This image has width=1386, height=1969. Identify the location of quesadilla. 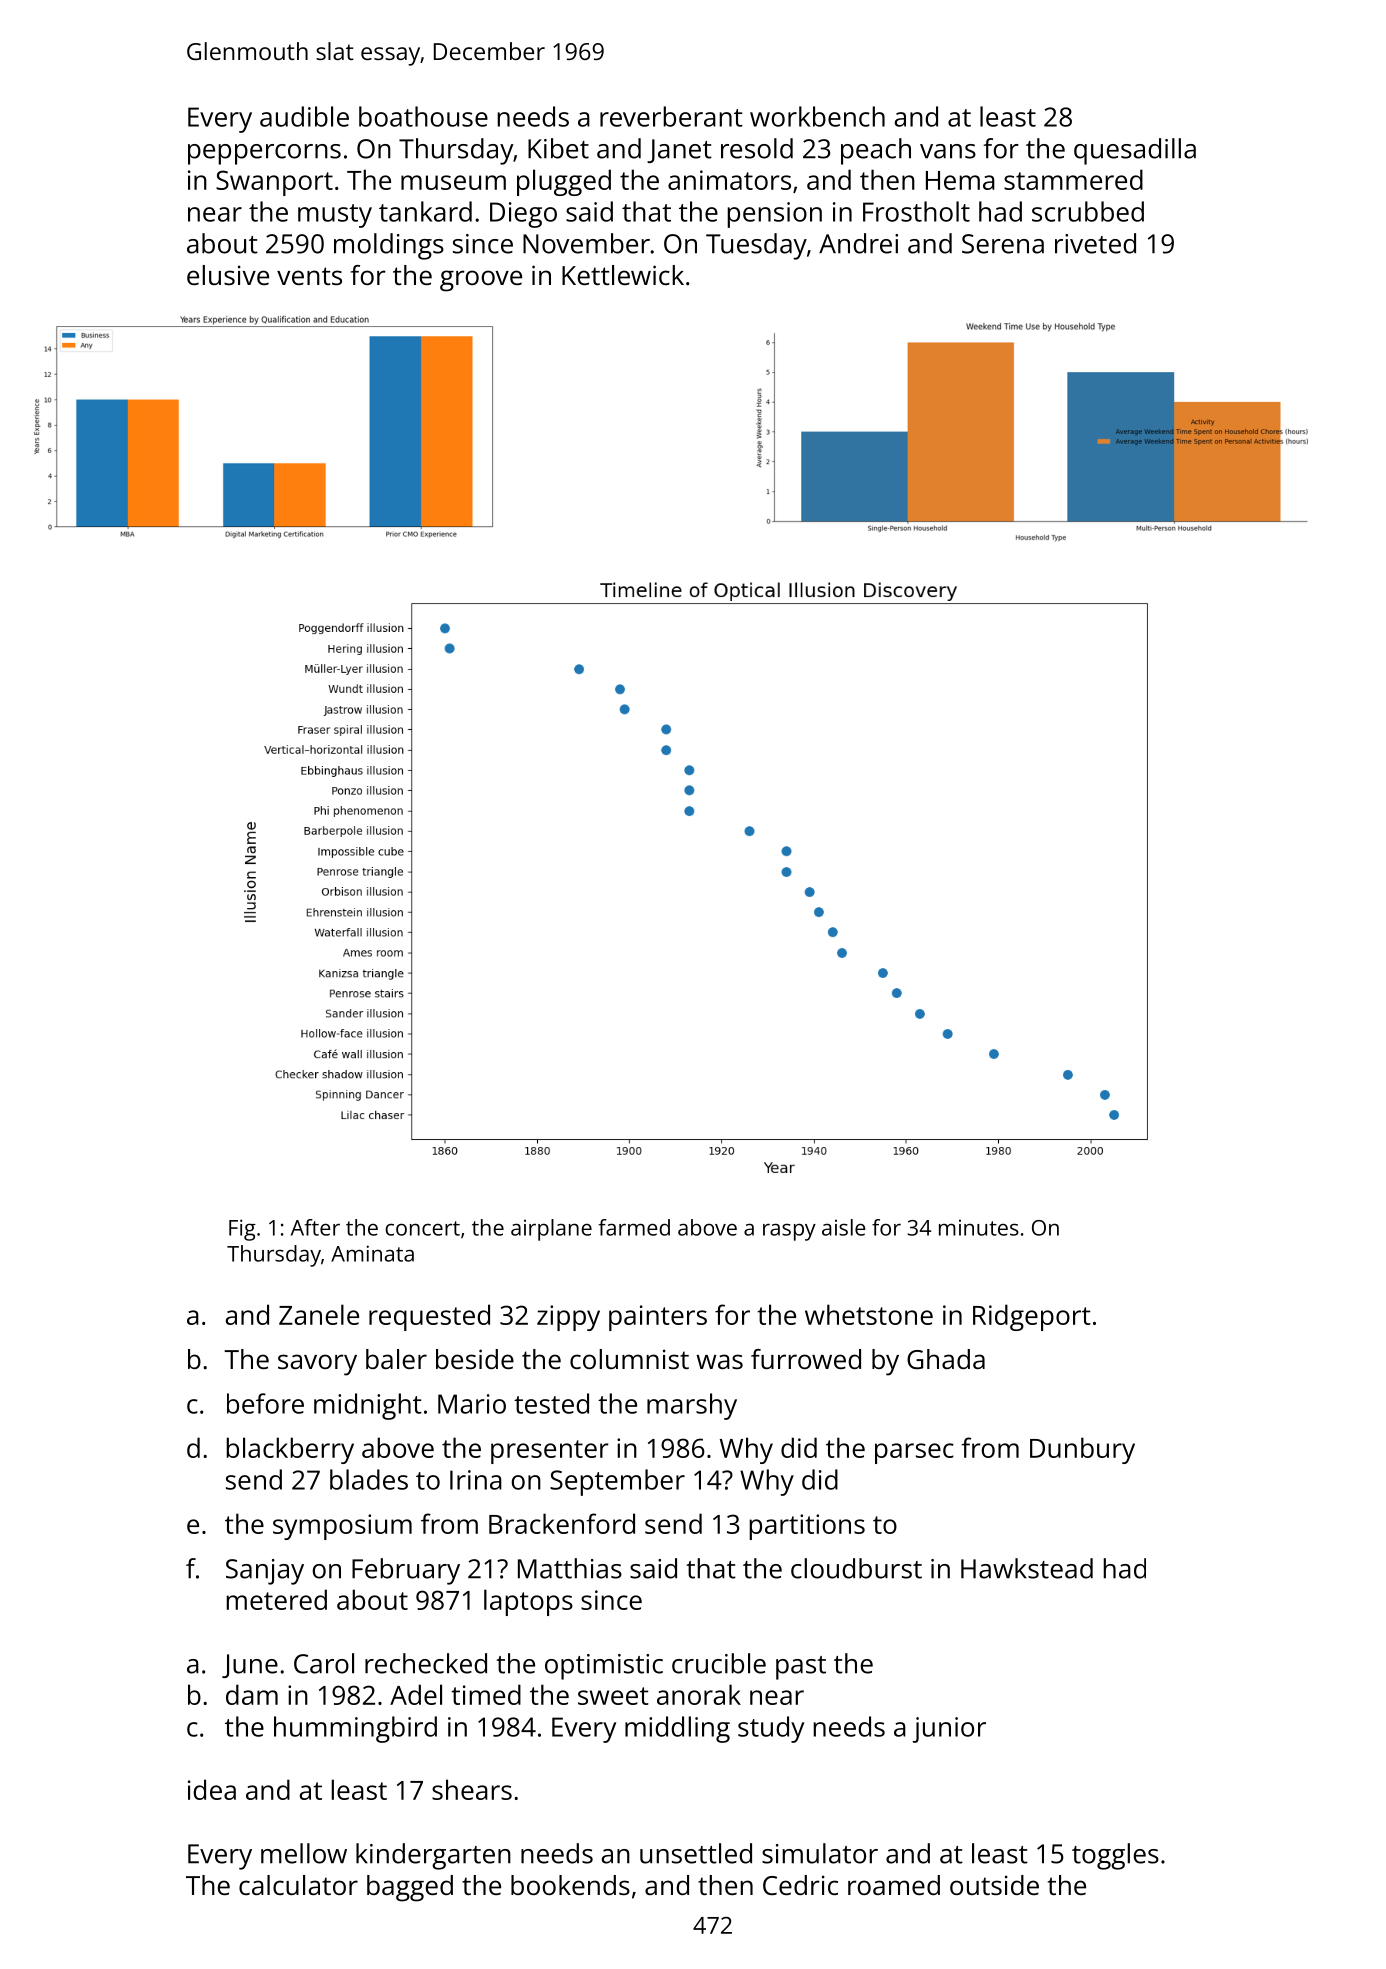
(1135, 151).
